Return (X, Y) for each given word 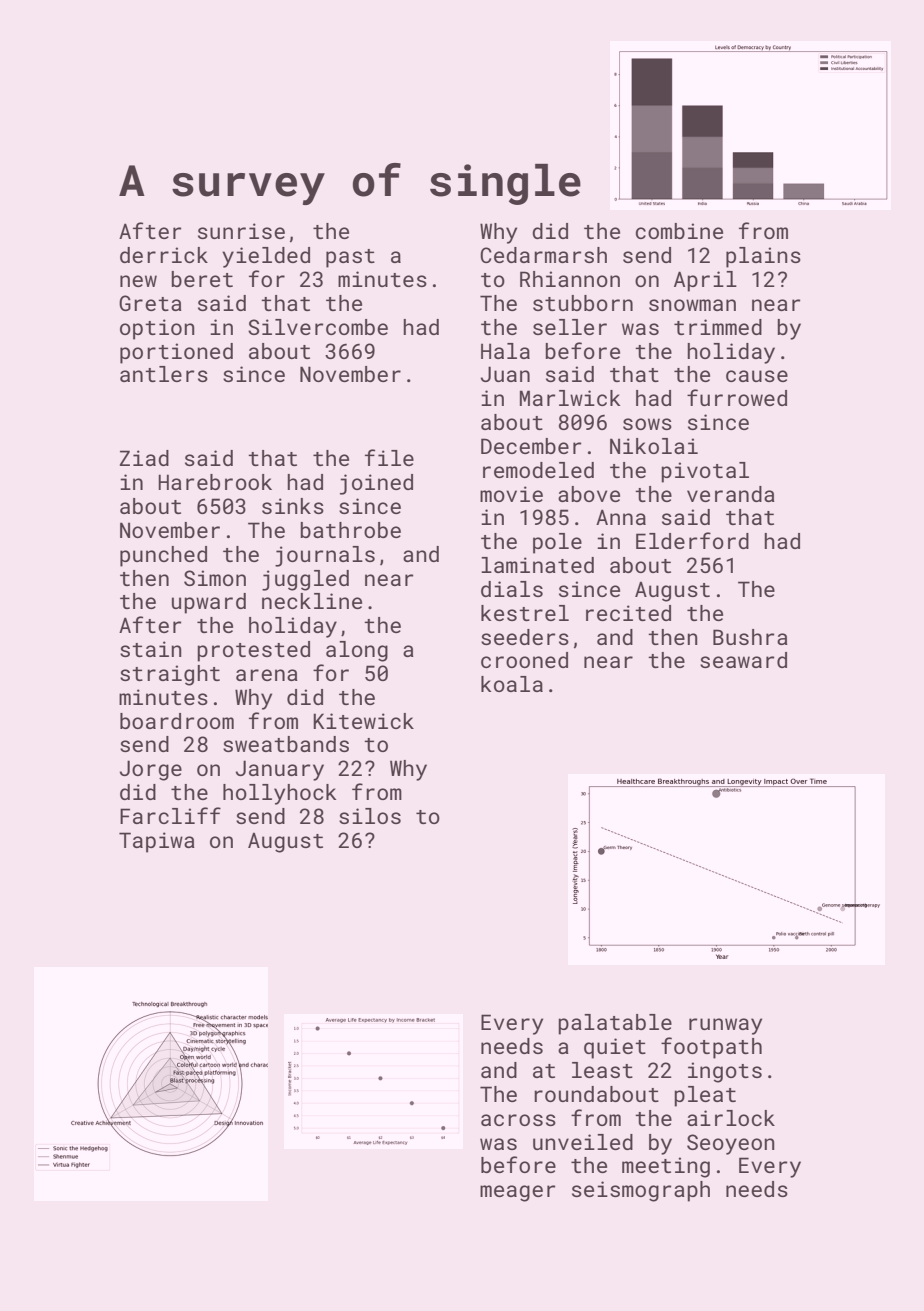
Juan (505, 374)
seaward (743, 660)
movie (511, 494)
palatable (615, 1024)
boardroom (177, 721)
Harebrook (215, 482)
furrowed (737, 397)
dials (512, 589)
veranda (731, 494)
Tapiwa (157, 842)
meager (517, 1193)
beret (202, 279)
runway (725, 1026)
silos (370, 816)
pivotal (705, 472)
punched (163, 556)
